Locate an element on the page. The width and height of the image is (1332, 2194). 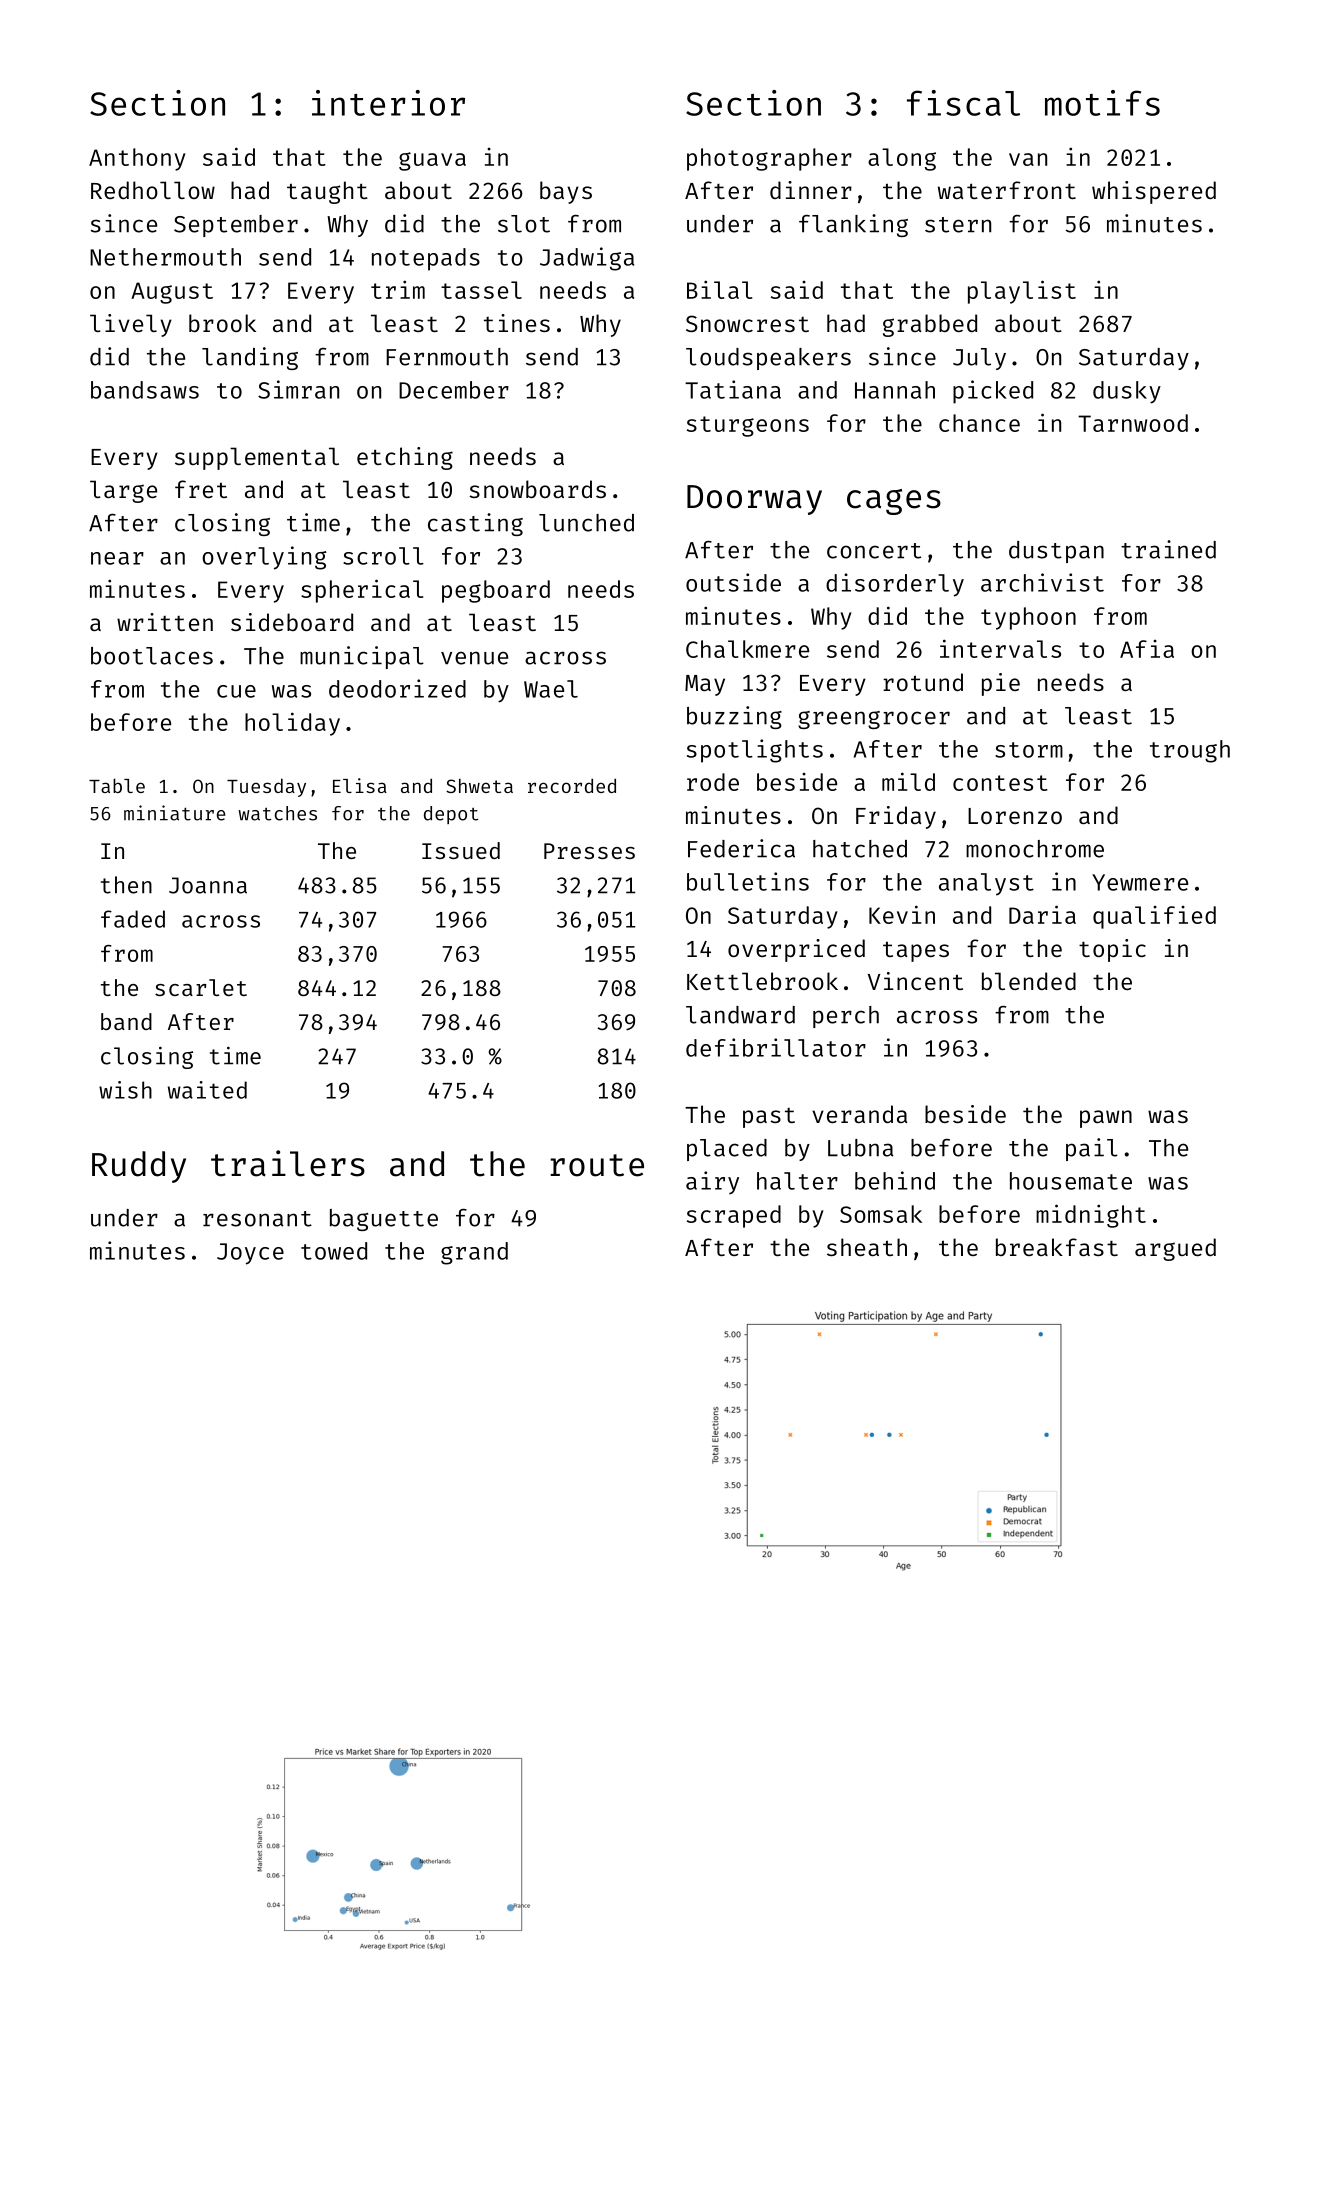
spherical is located at coordinates (362, 591).
